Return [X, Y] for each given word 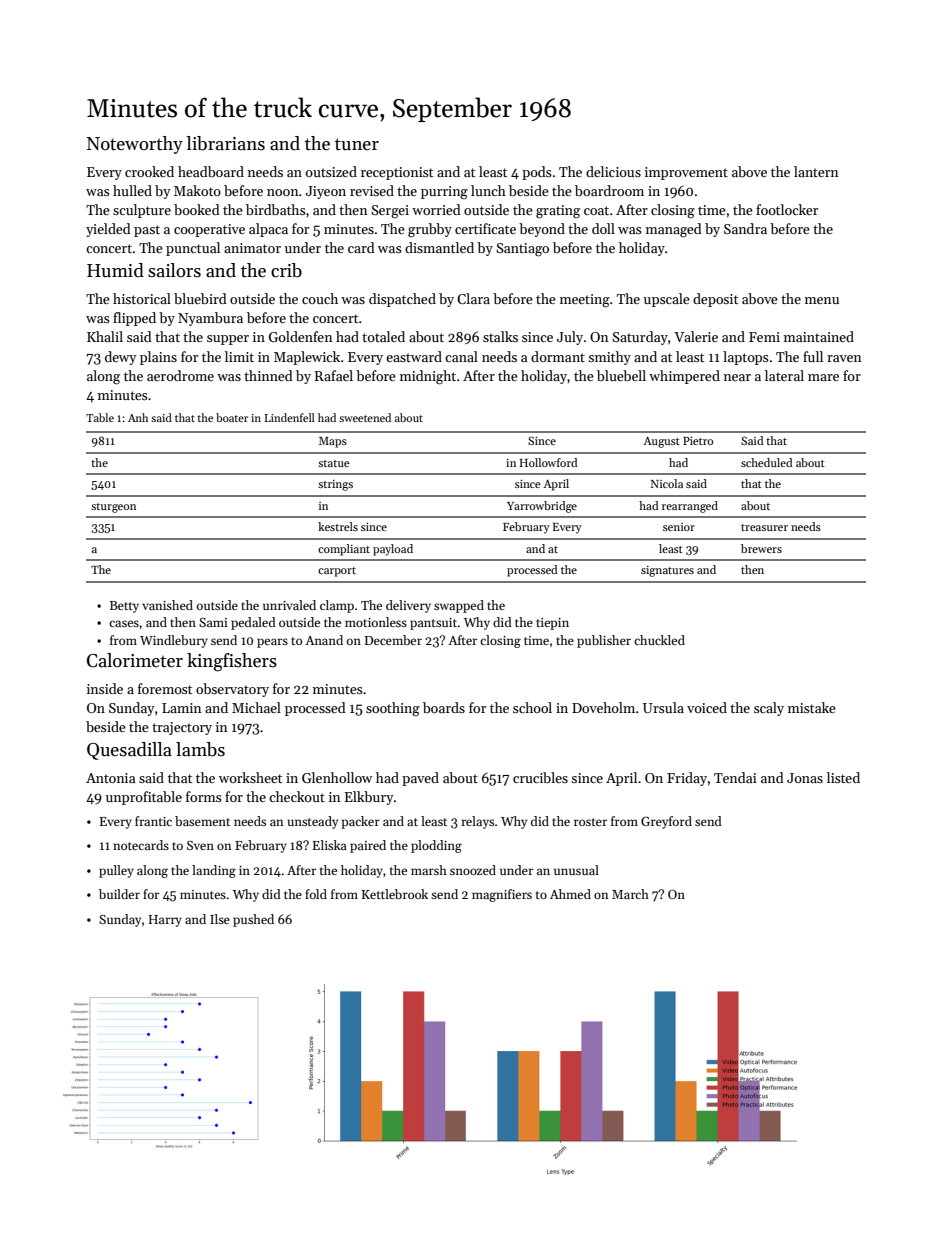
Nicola [667, 483]
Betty [124, 607]
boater [232, 417]
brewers [761, 548]
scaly [769, 709]
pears [272, 643]
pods [537, 173]
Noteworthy [135, 145]
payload [393, 550]
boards [444, 707]
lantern [816, 171]
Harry [165, 921]
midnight [428, 377]
